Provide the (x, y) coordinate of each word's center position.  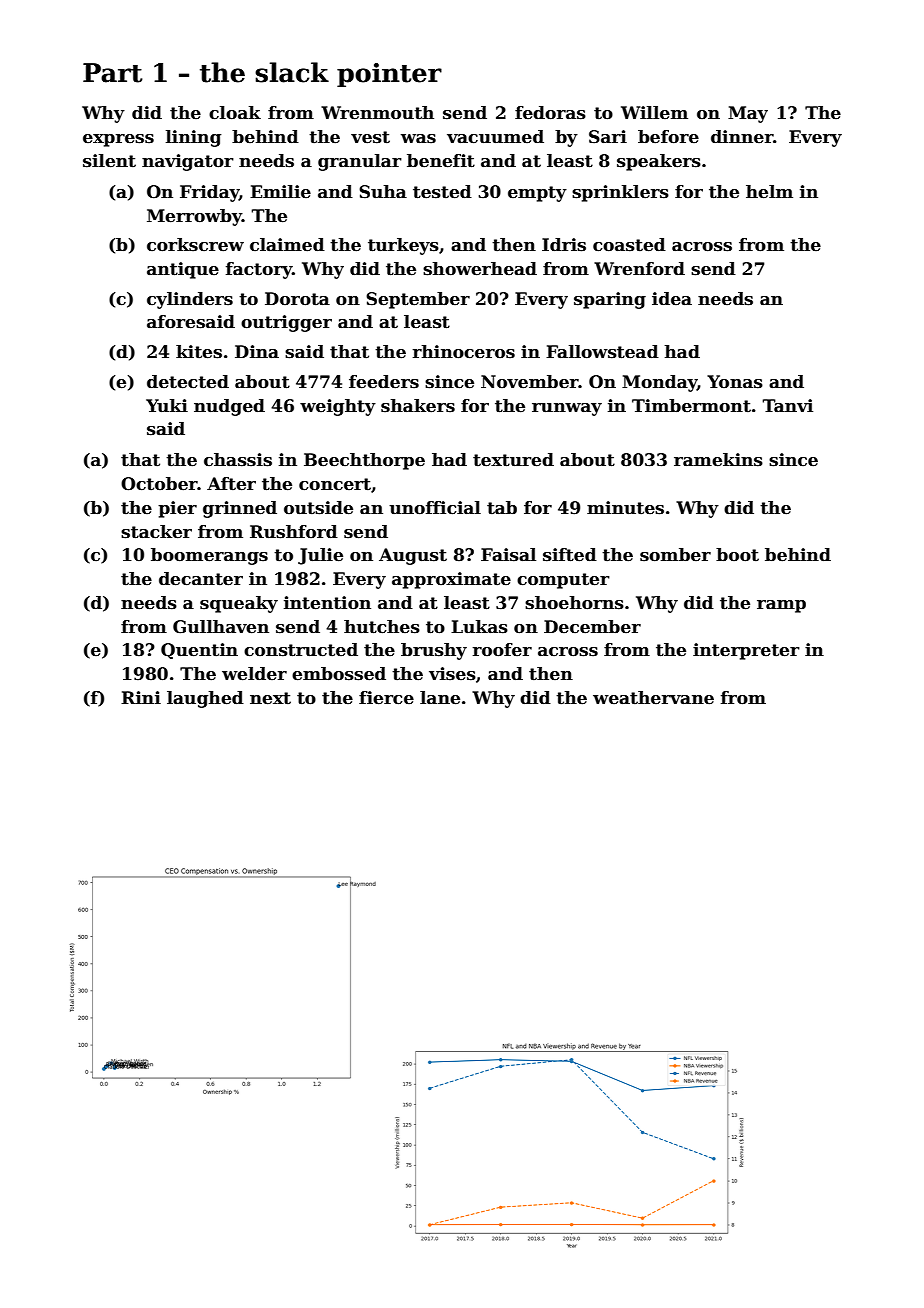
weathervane (653, 698)
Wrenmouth (377, 113)
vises (452, 674)
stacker (156, 532)
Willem (654, 113)
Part (113, 73)
